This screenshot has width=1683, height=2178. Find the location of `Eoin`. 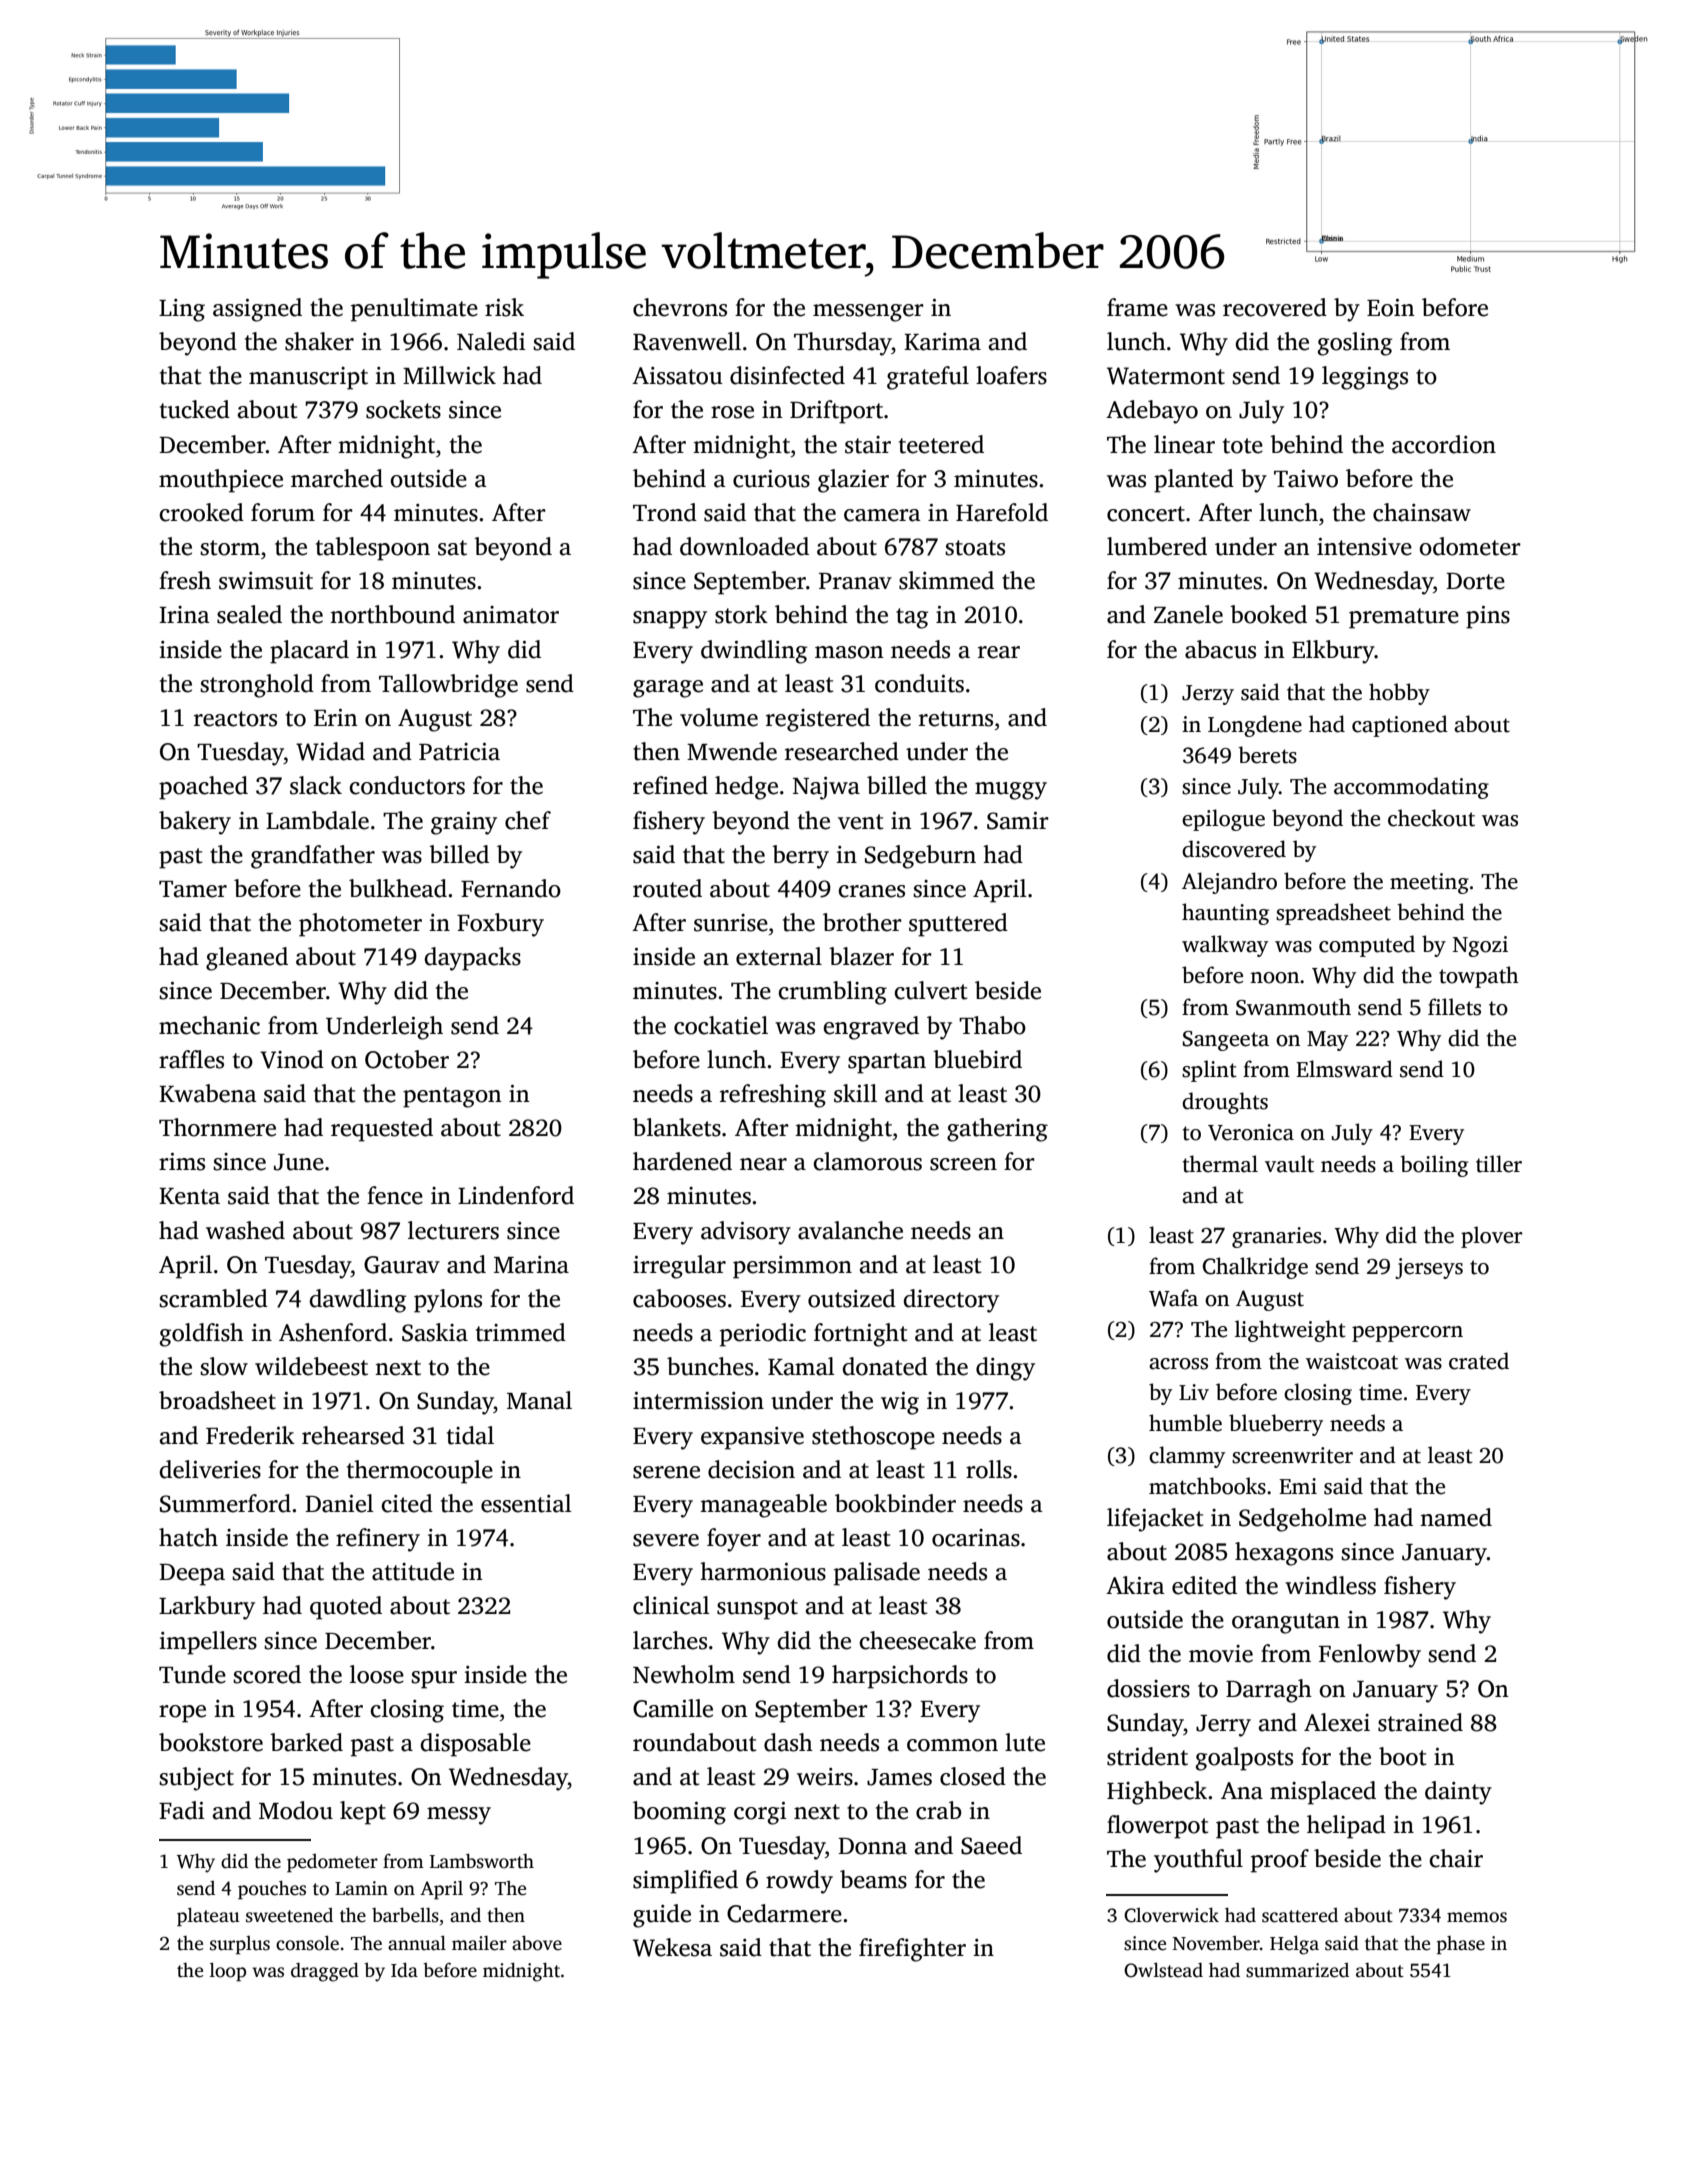

Eoin is located at coordinates (1391, 308).
